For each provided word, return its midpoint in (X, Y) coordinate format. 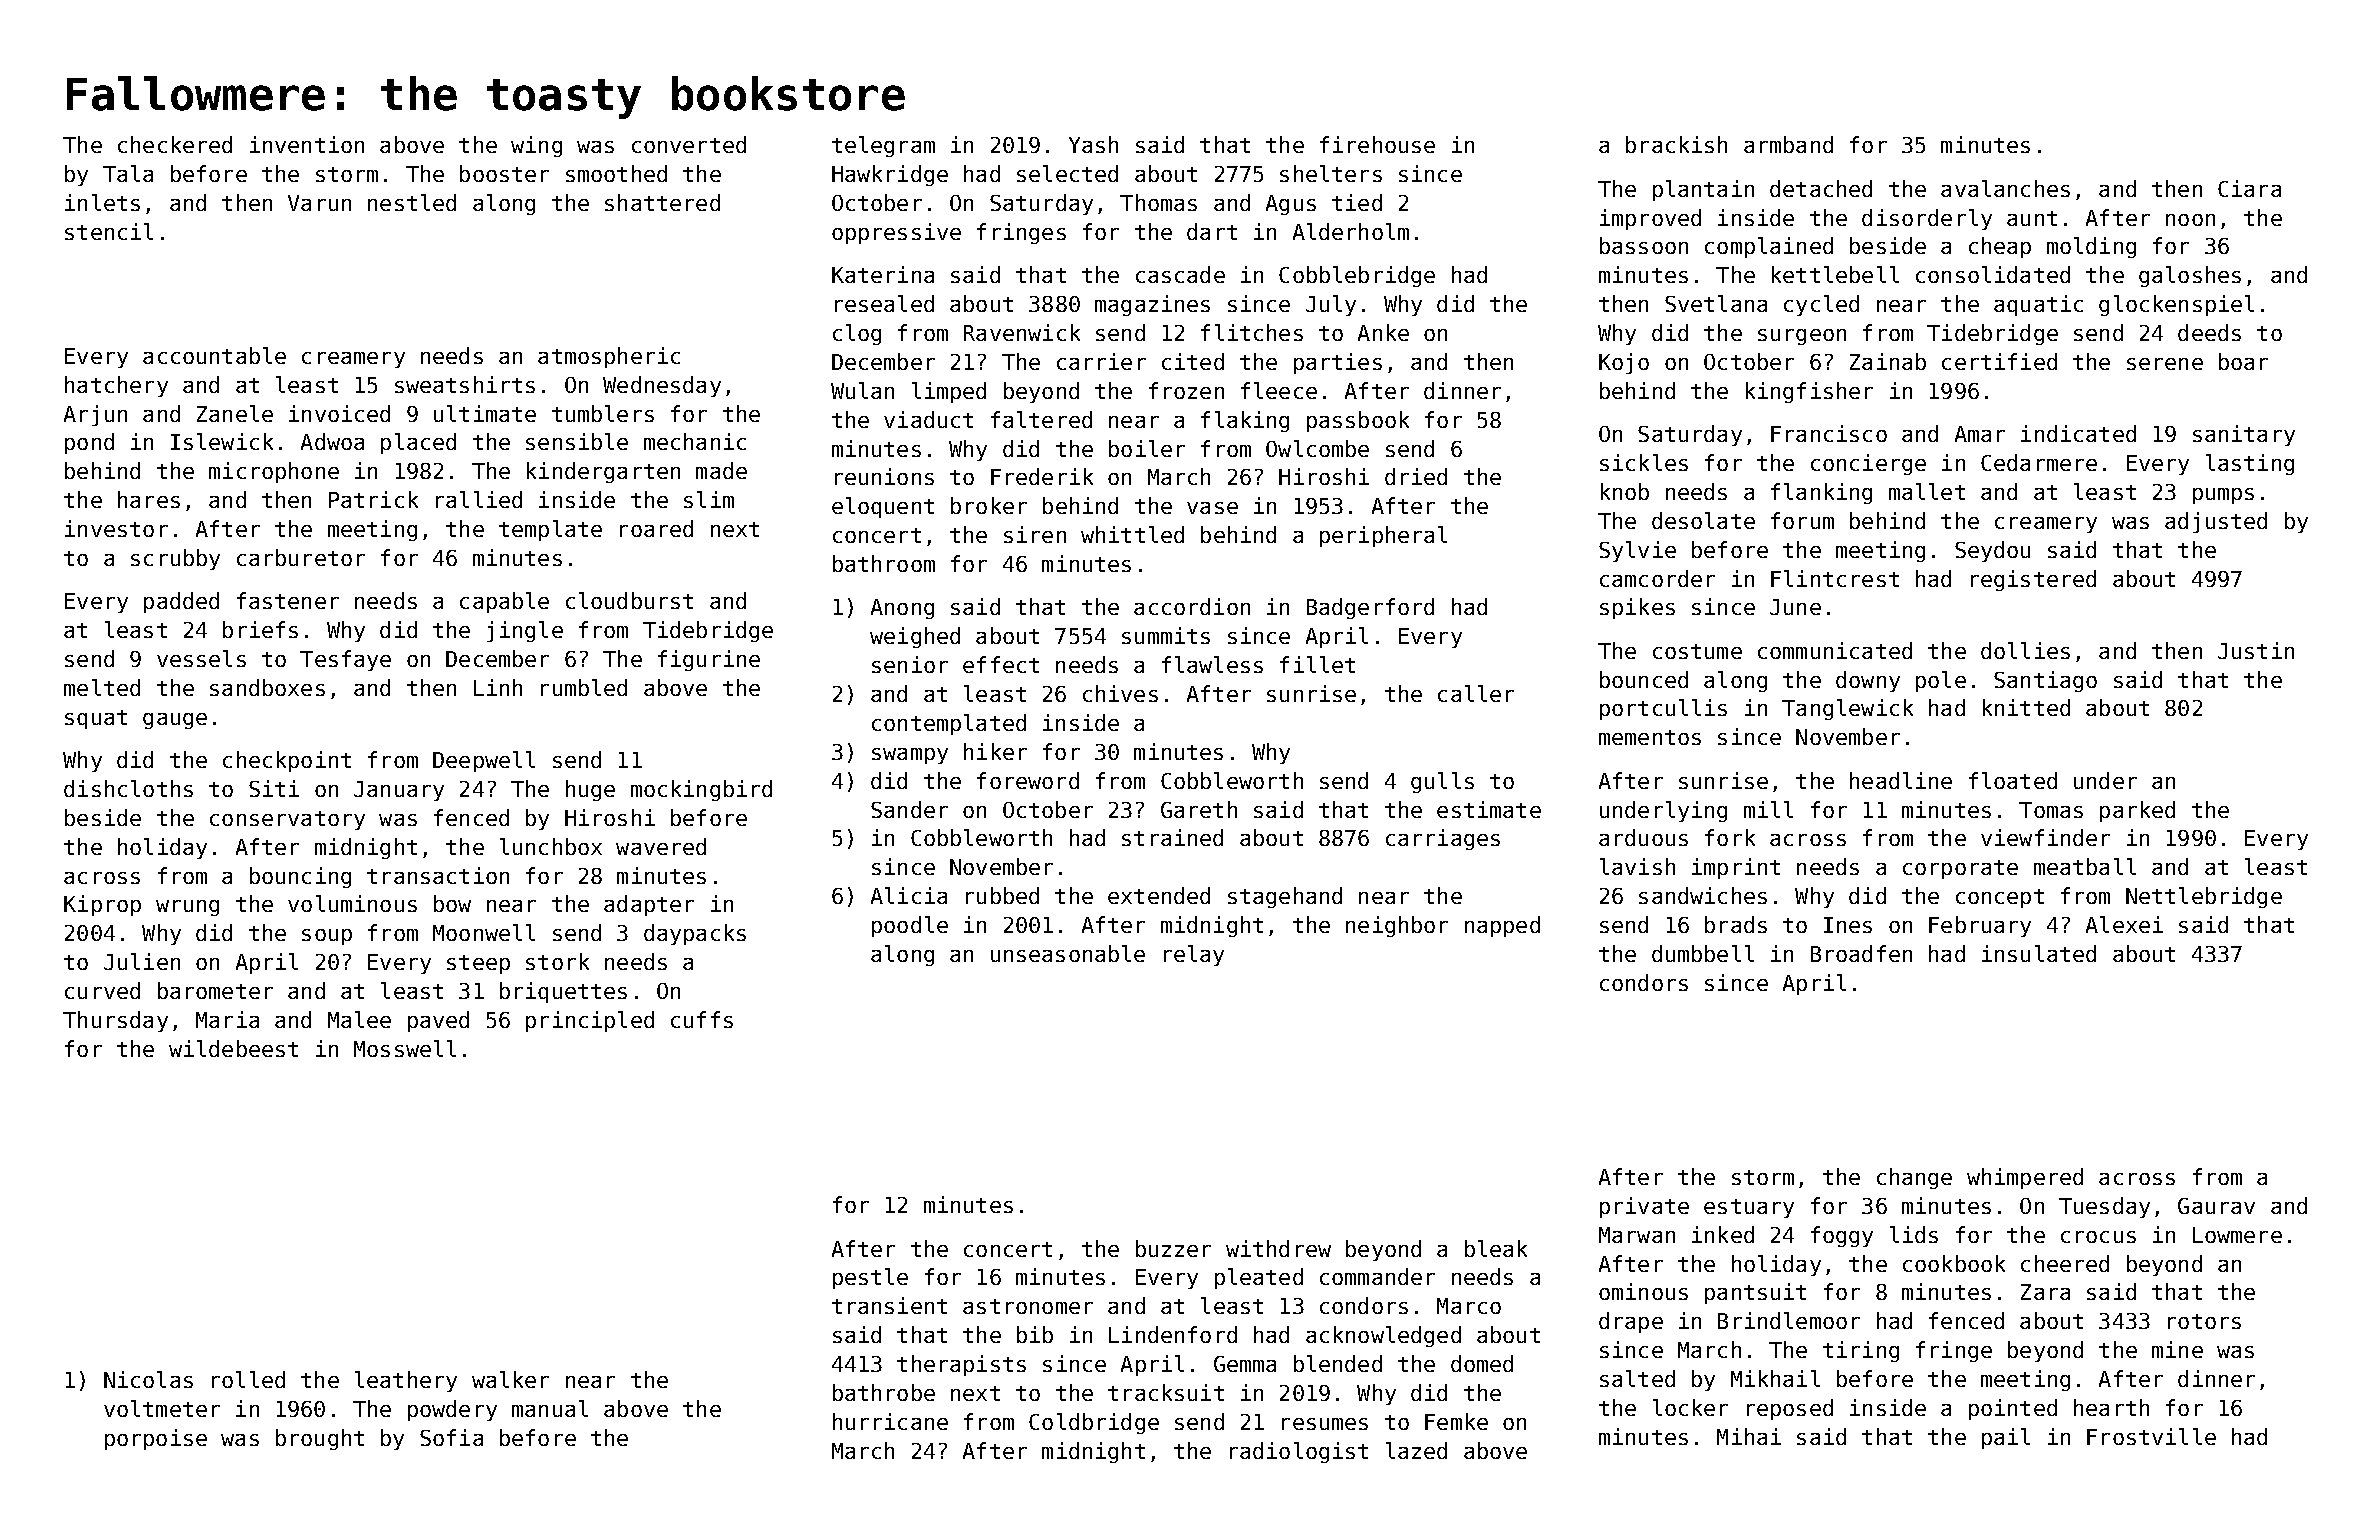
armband (1788, 144)
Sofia (451, 1437)
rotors (2204, 1321)
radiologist (1299, 1452)
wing (536, 146)
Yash (1093, 144)
